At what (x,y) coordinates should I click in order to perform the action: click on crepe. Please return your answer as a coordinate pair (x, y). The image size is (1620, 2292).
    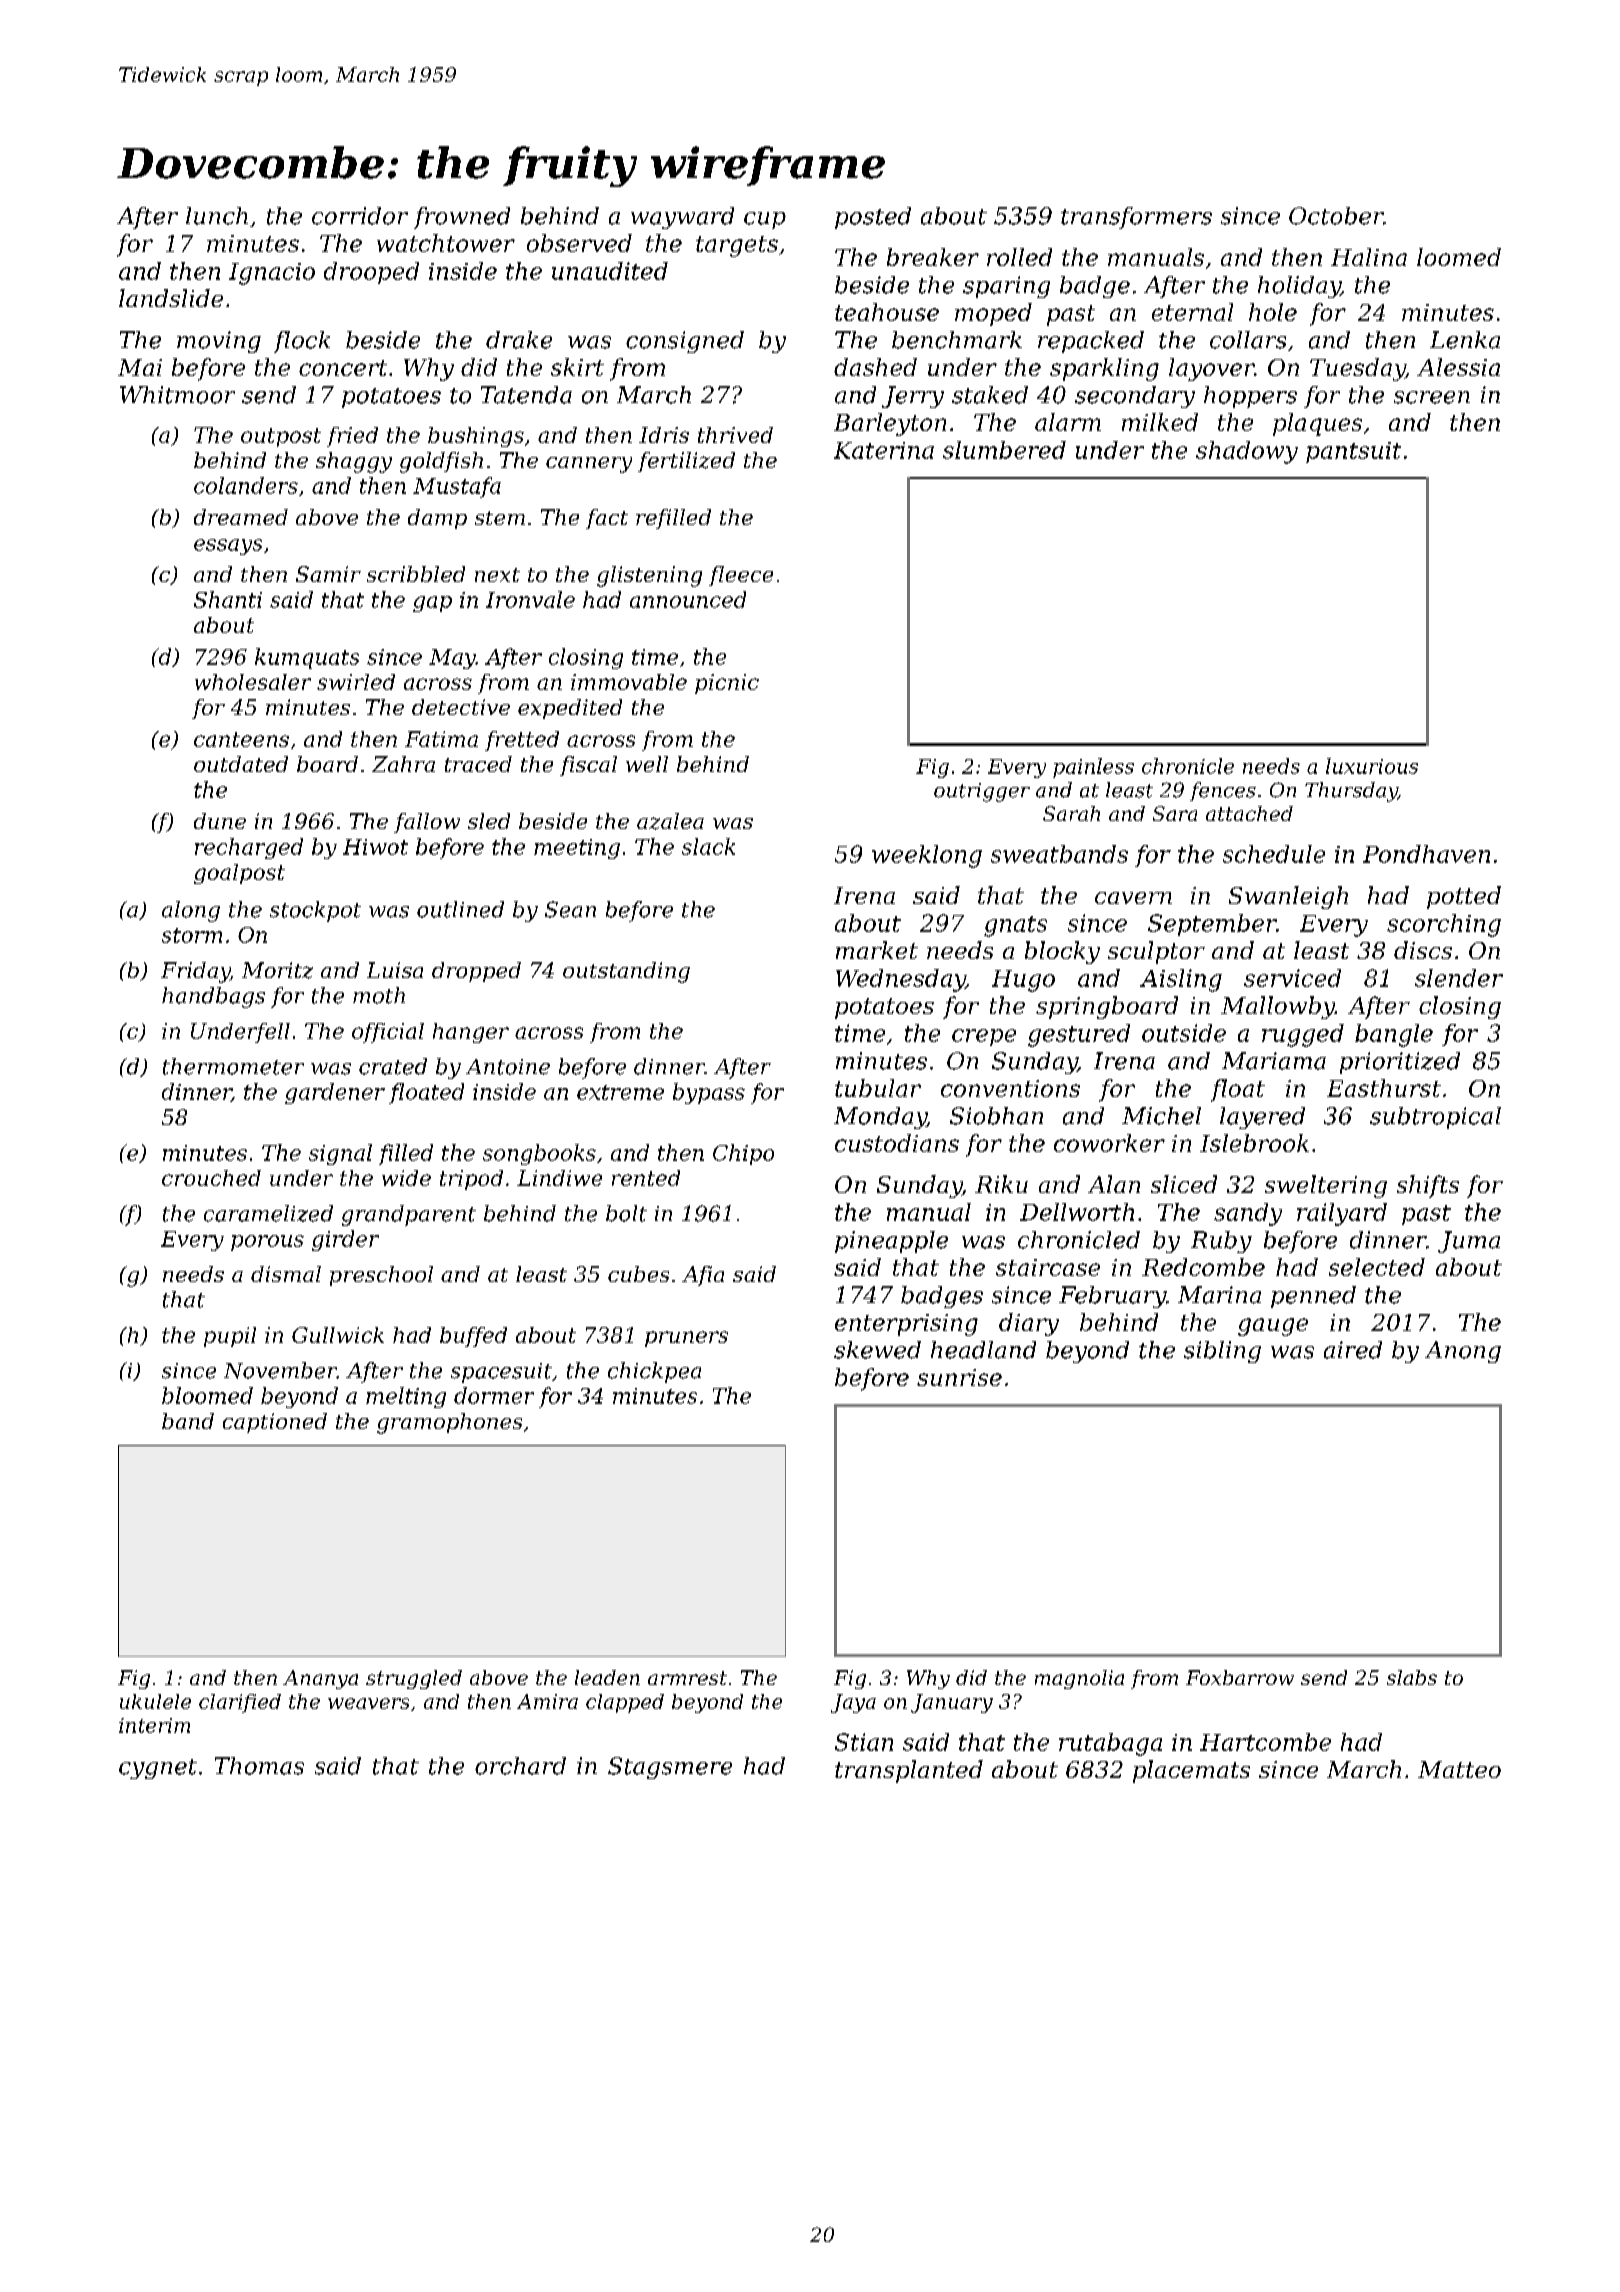
    Looking at the image, I should click on (984, 1037).
